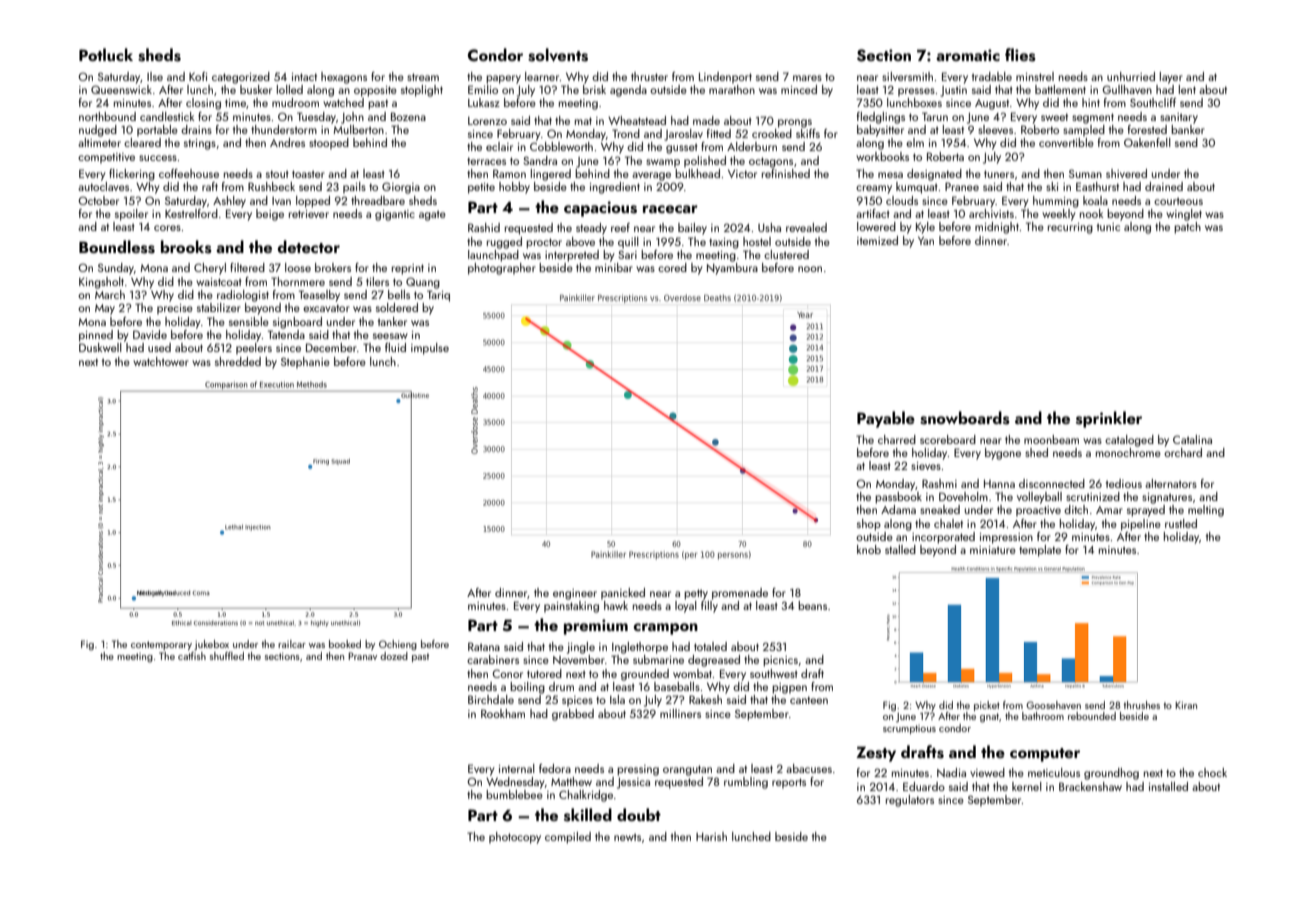 The width and height of the screenshot is (1308, 924). What do you see at coordinates (287, 142) in the screenshot?
I see `Andres` at bounding box center [287, 142].
